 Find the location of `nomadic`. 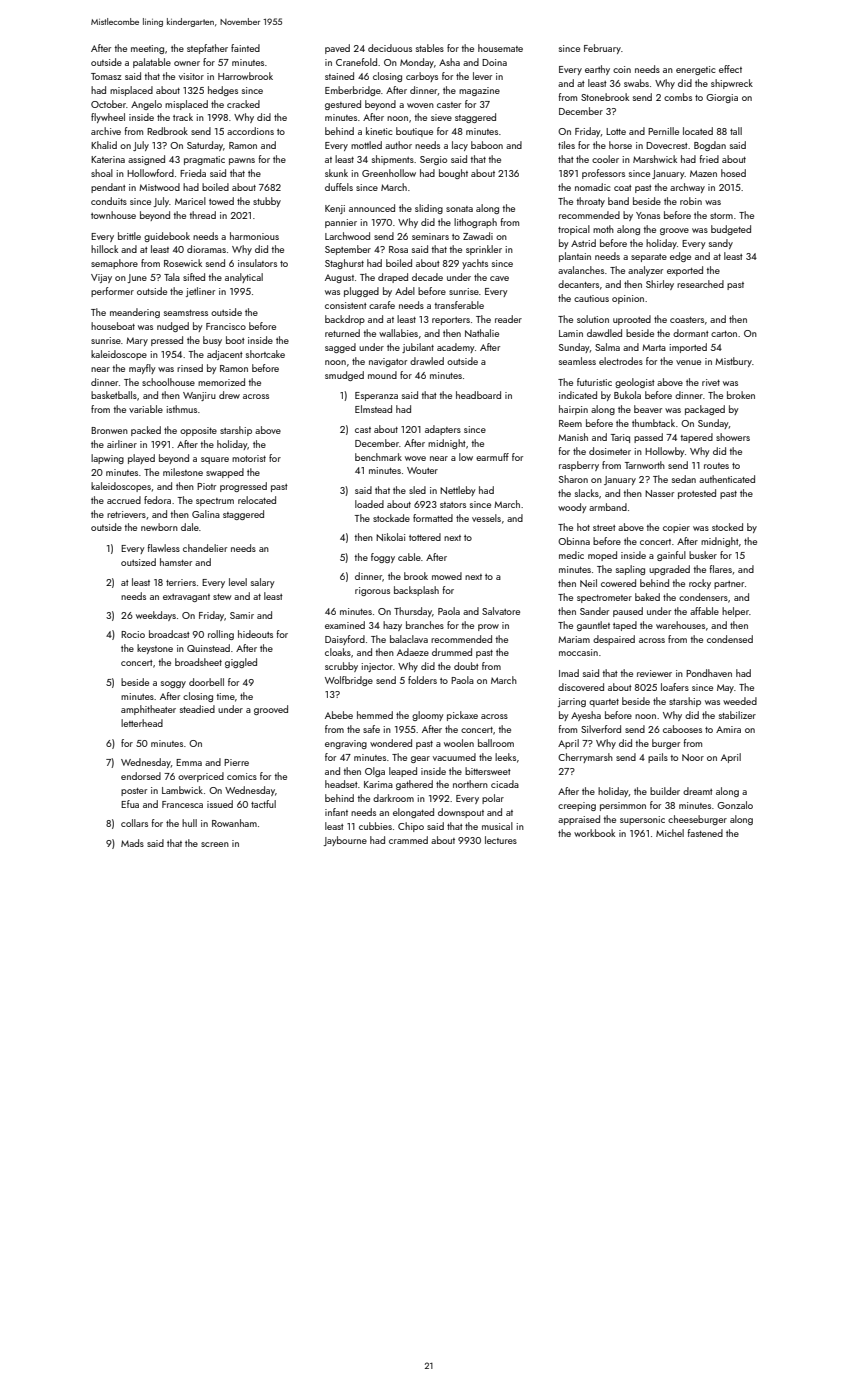

nomadic is located at coordinates (592, 187).
